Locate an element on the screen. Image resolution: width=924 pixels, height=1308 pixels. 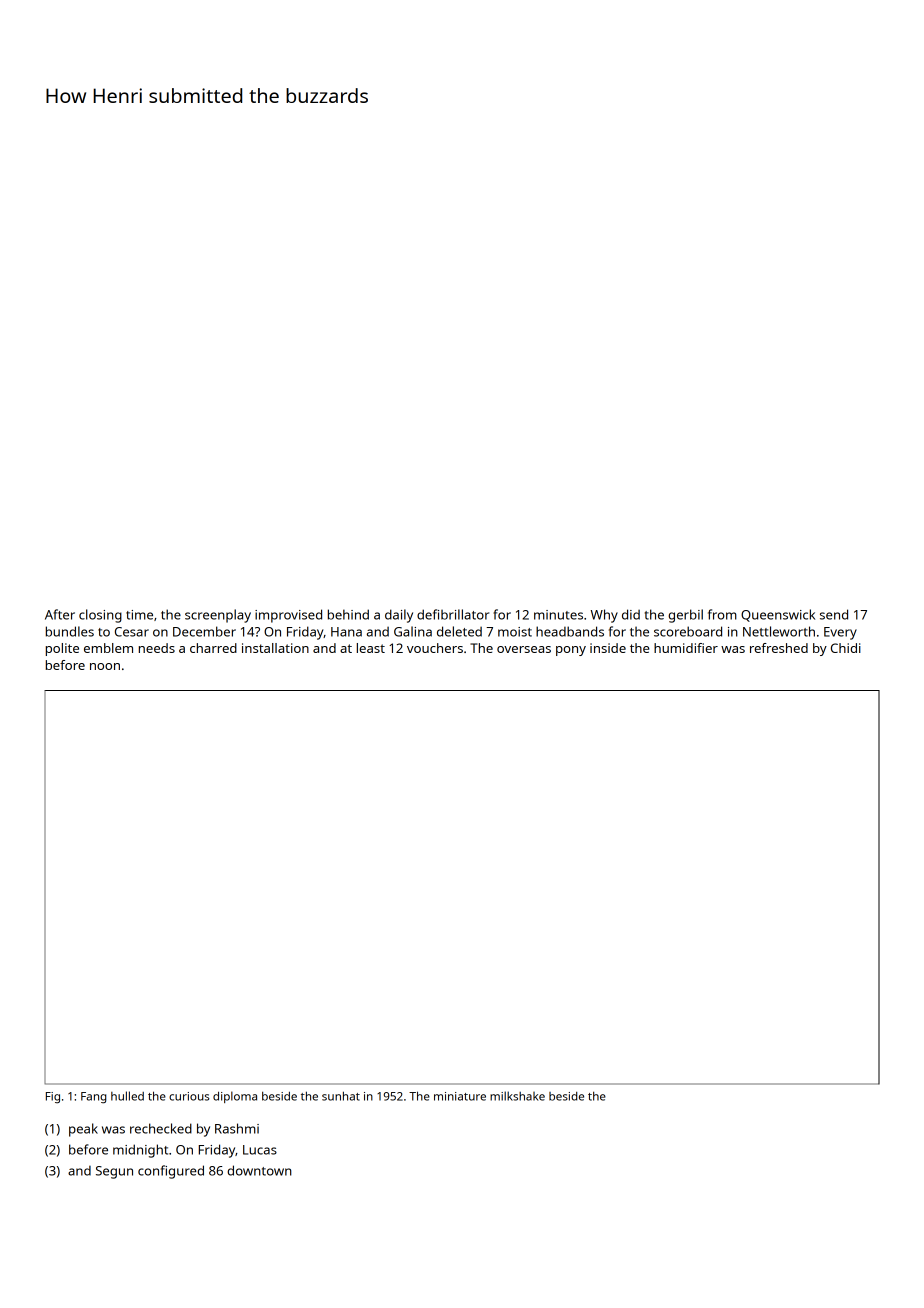
noon is located at coordinates (105, 666).
